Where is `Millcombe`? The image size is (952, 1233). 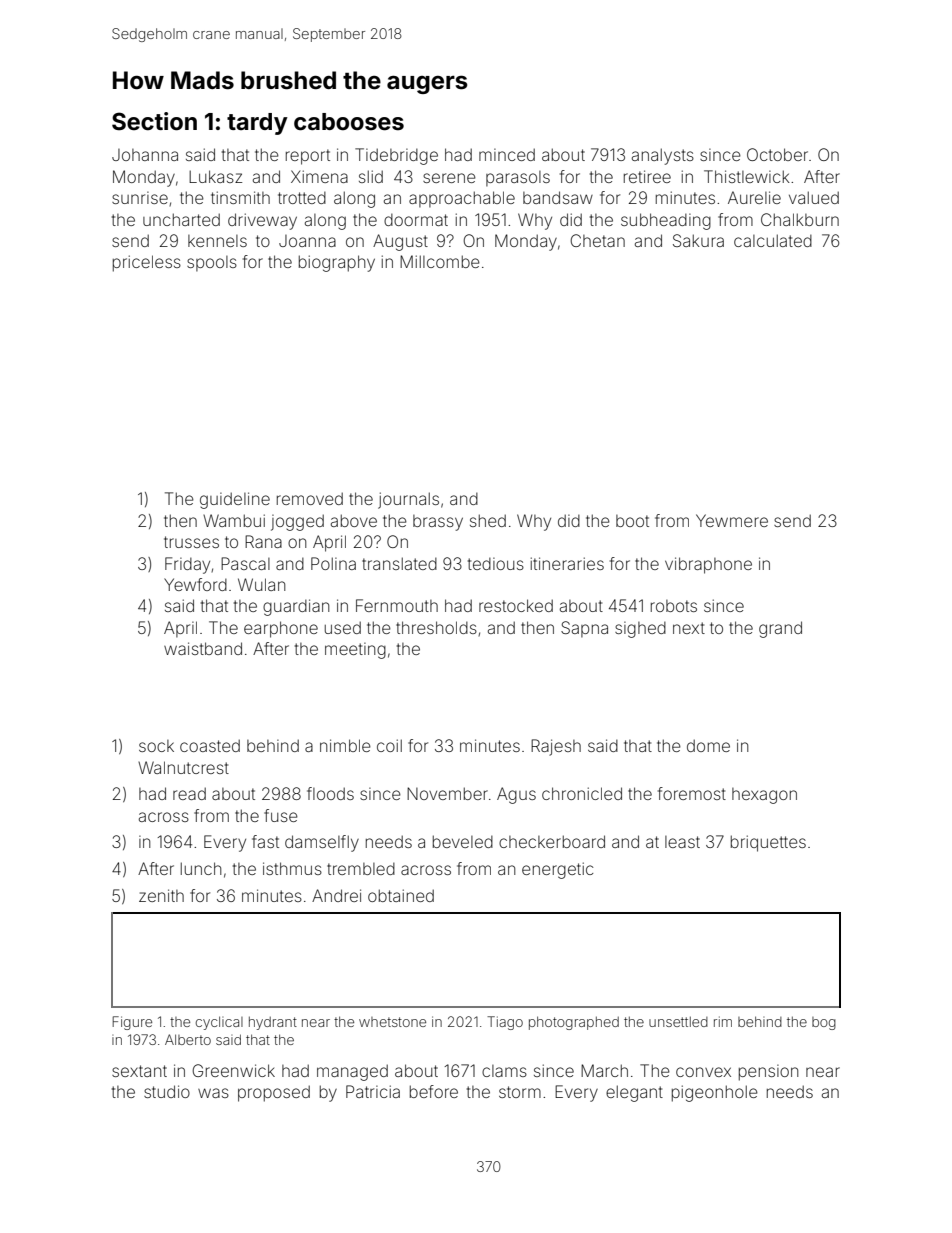
Millcombe is located at coordinates (440, 261).
